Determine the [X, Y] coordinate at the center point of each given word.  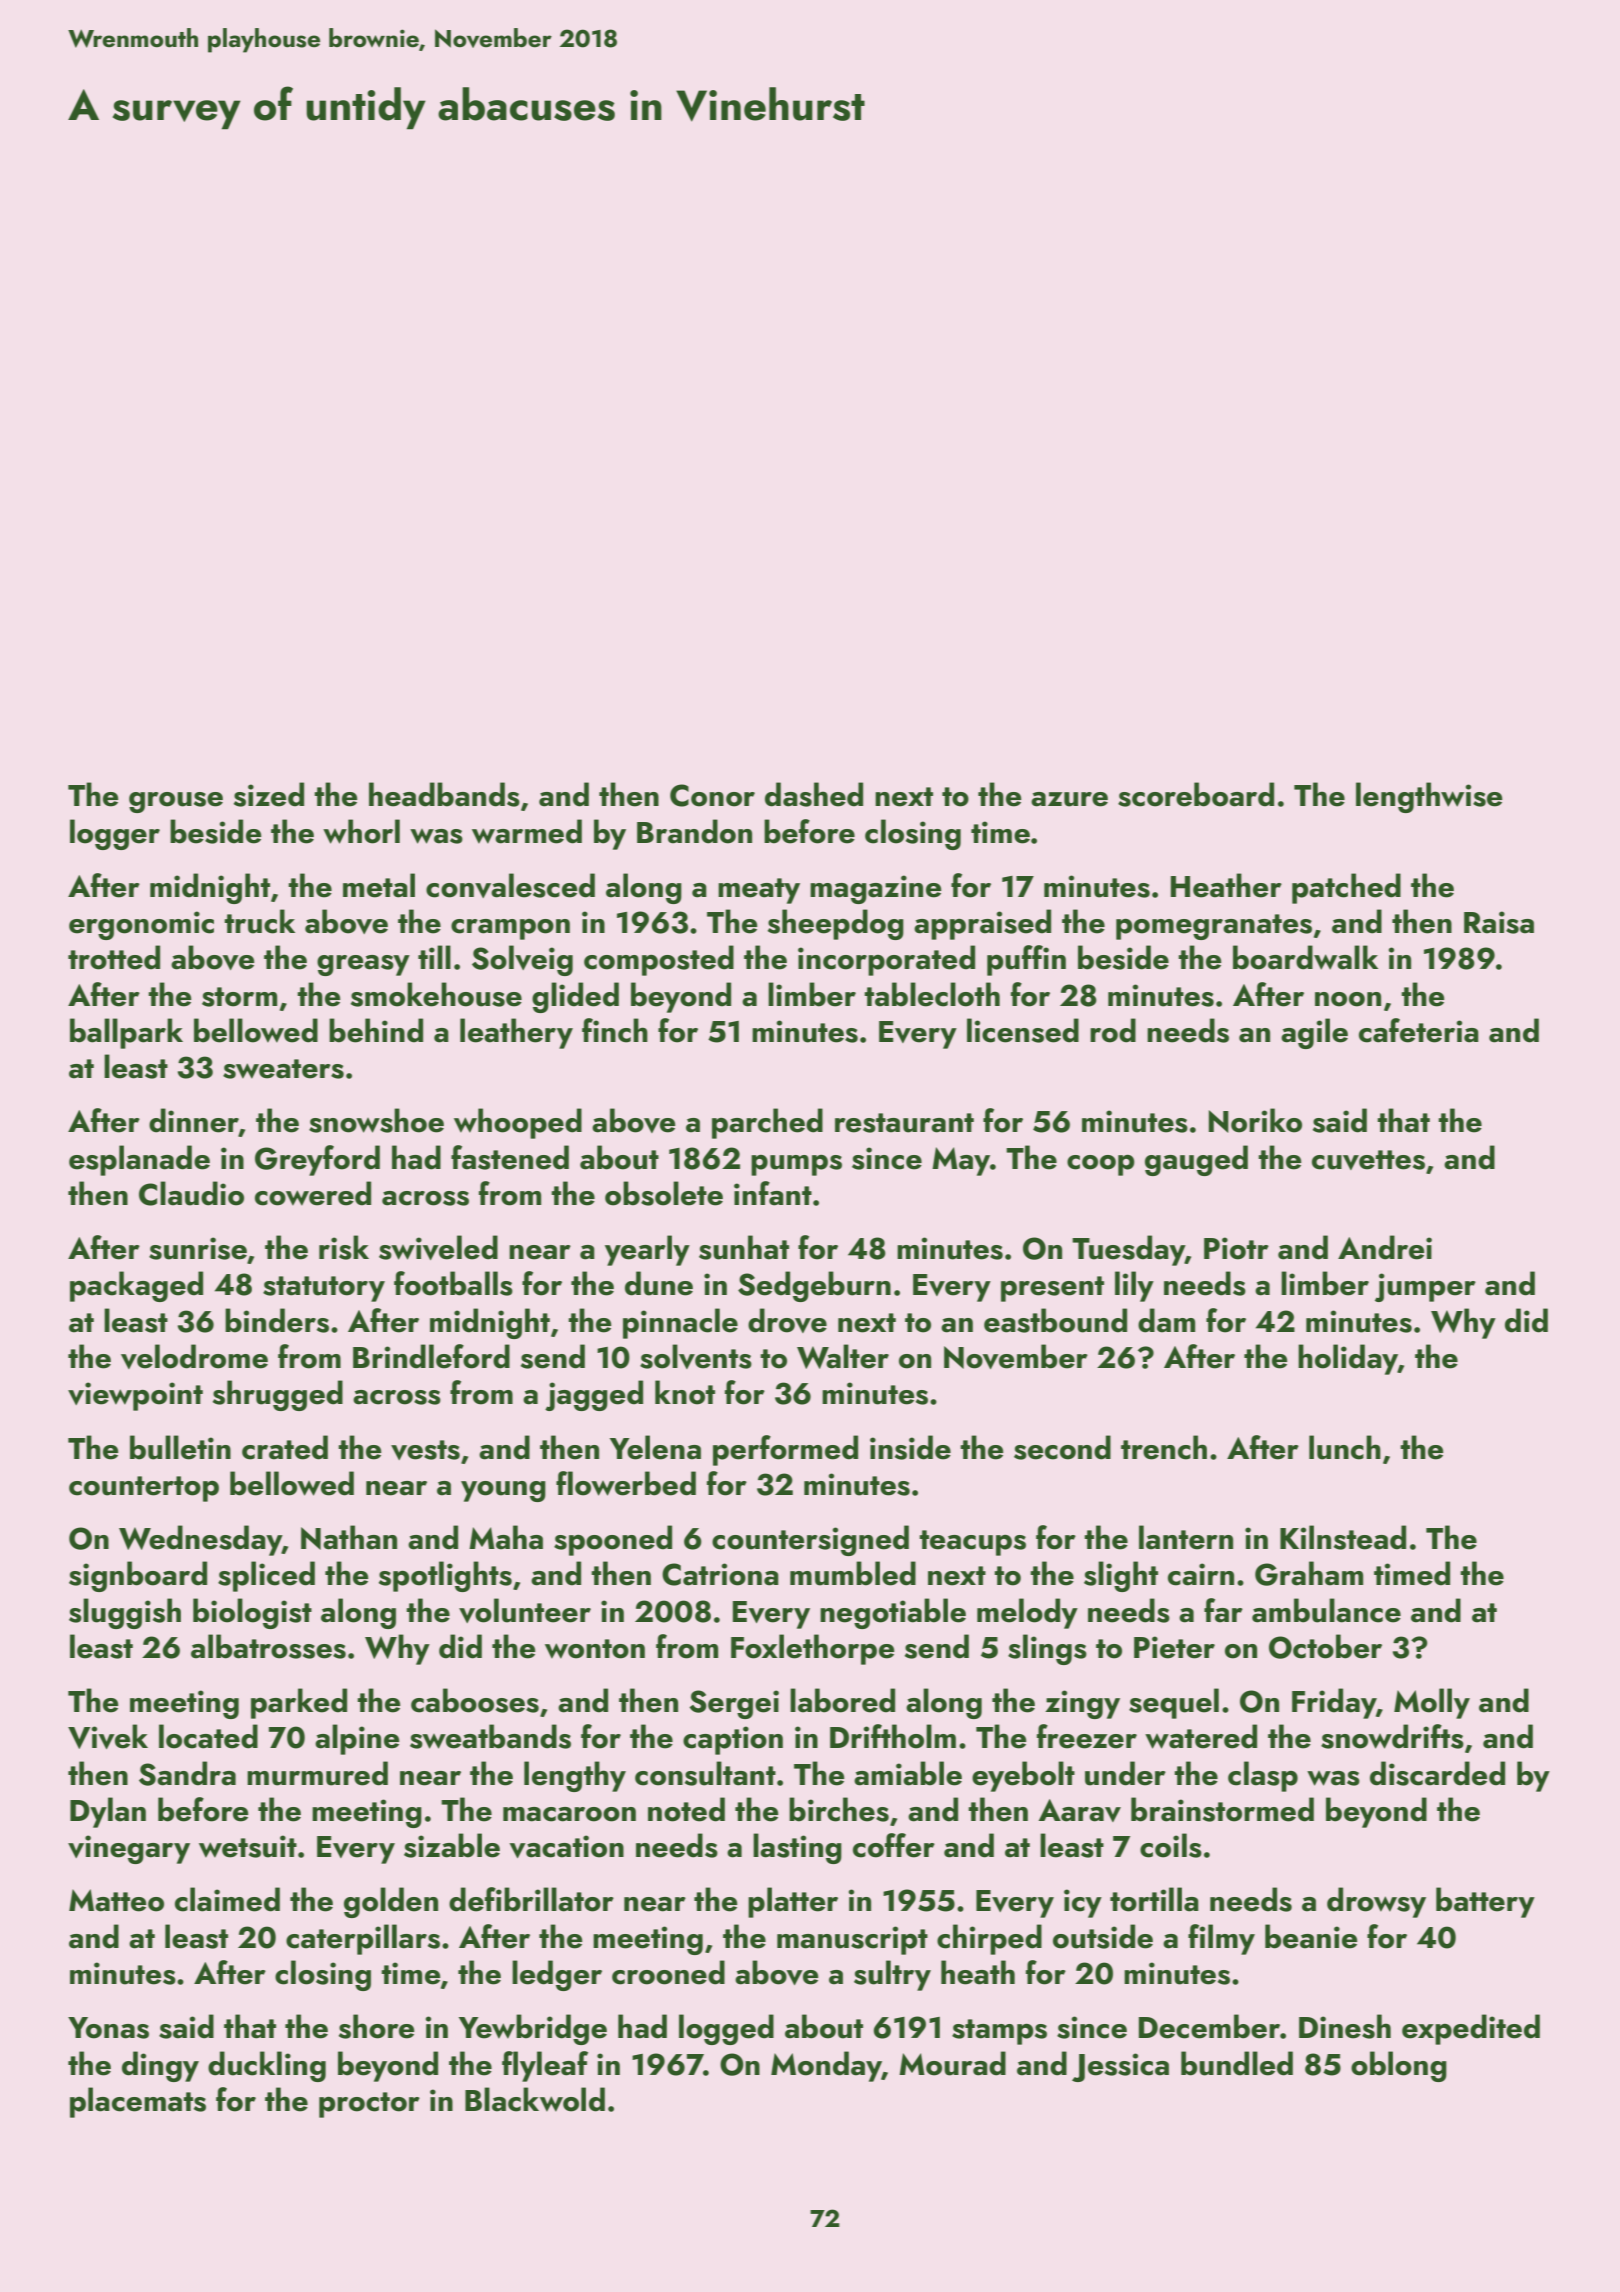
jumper [1425, 1287]
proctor [369, 2105]
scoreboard [1196, 794]
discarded [1437, 1773]
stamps [999, 2032]
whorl [361, 831]
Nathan [349, 1537]
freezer [1087, 1736]
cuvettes [1368, 1160]
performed [785, 1450]
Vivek [108, 1736]
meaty [759, 891]
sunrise [198, 1248]
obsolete [664, 1193]
